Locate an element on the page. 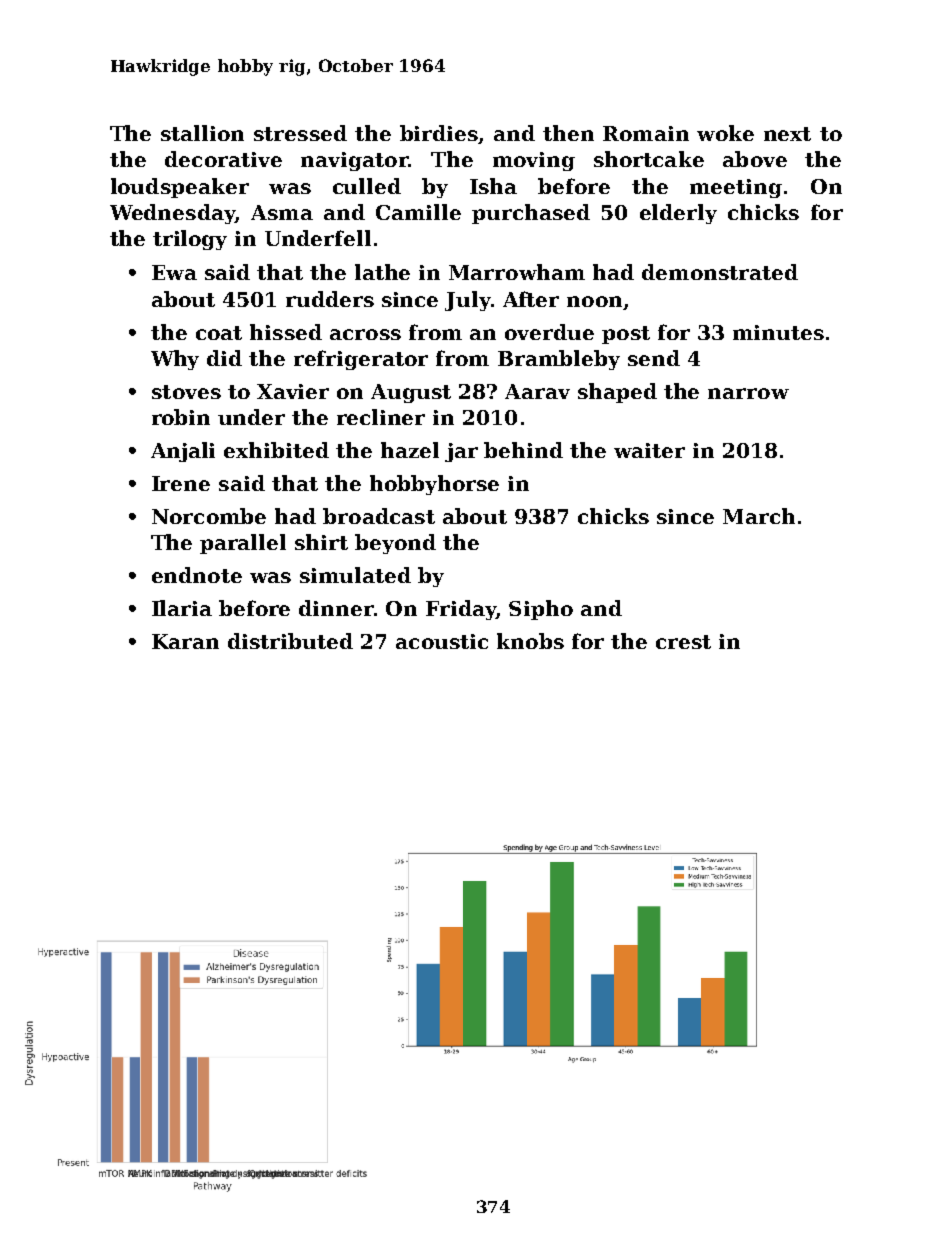 The height and width of the page is (1233, 952). Brambleby is located at coordinates (559, 360).
